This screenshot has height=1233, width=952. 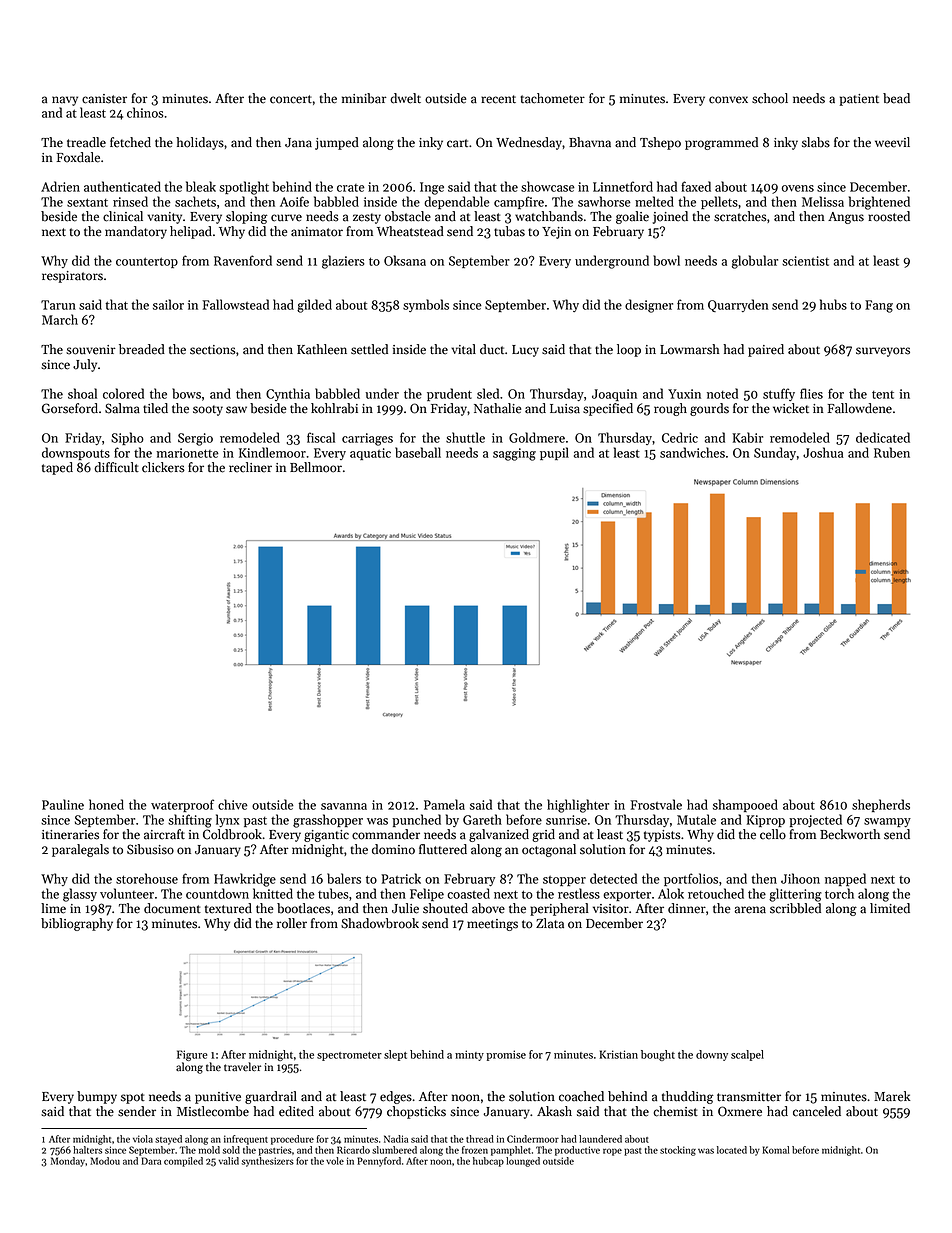 I want to click on Lucy, so click(x=525, y=351).
